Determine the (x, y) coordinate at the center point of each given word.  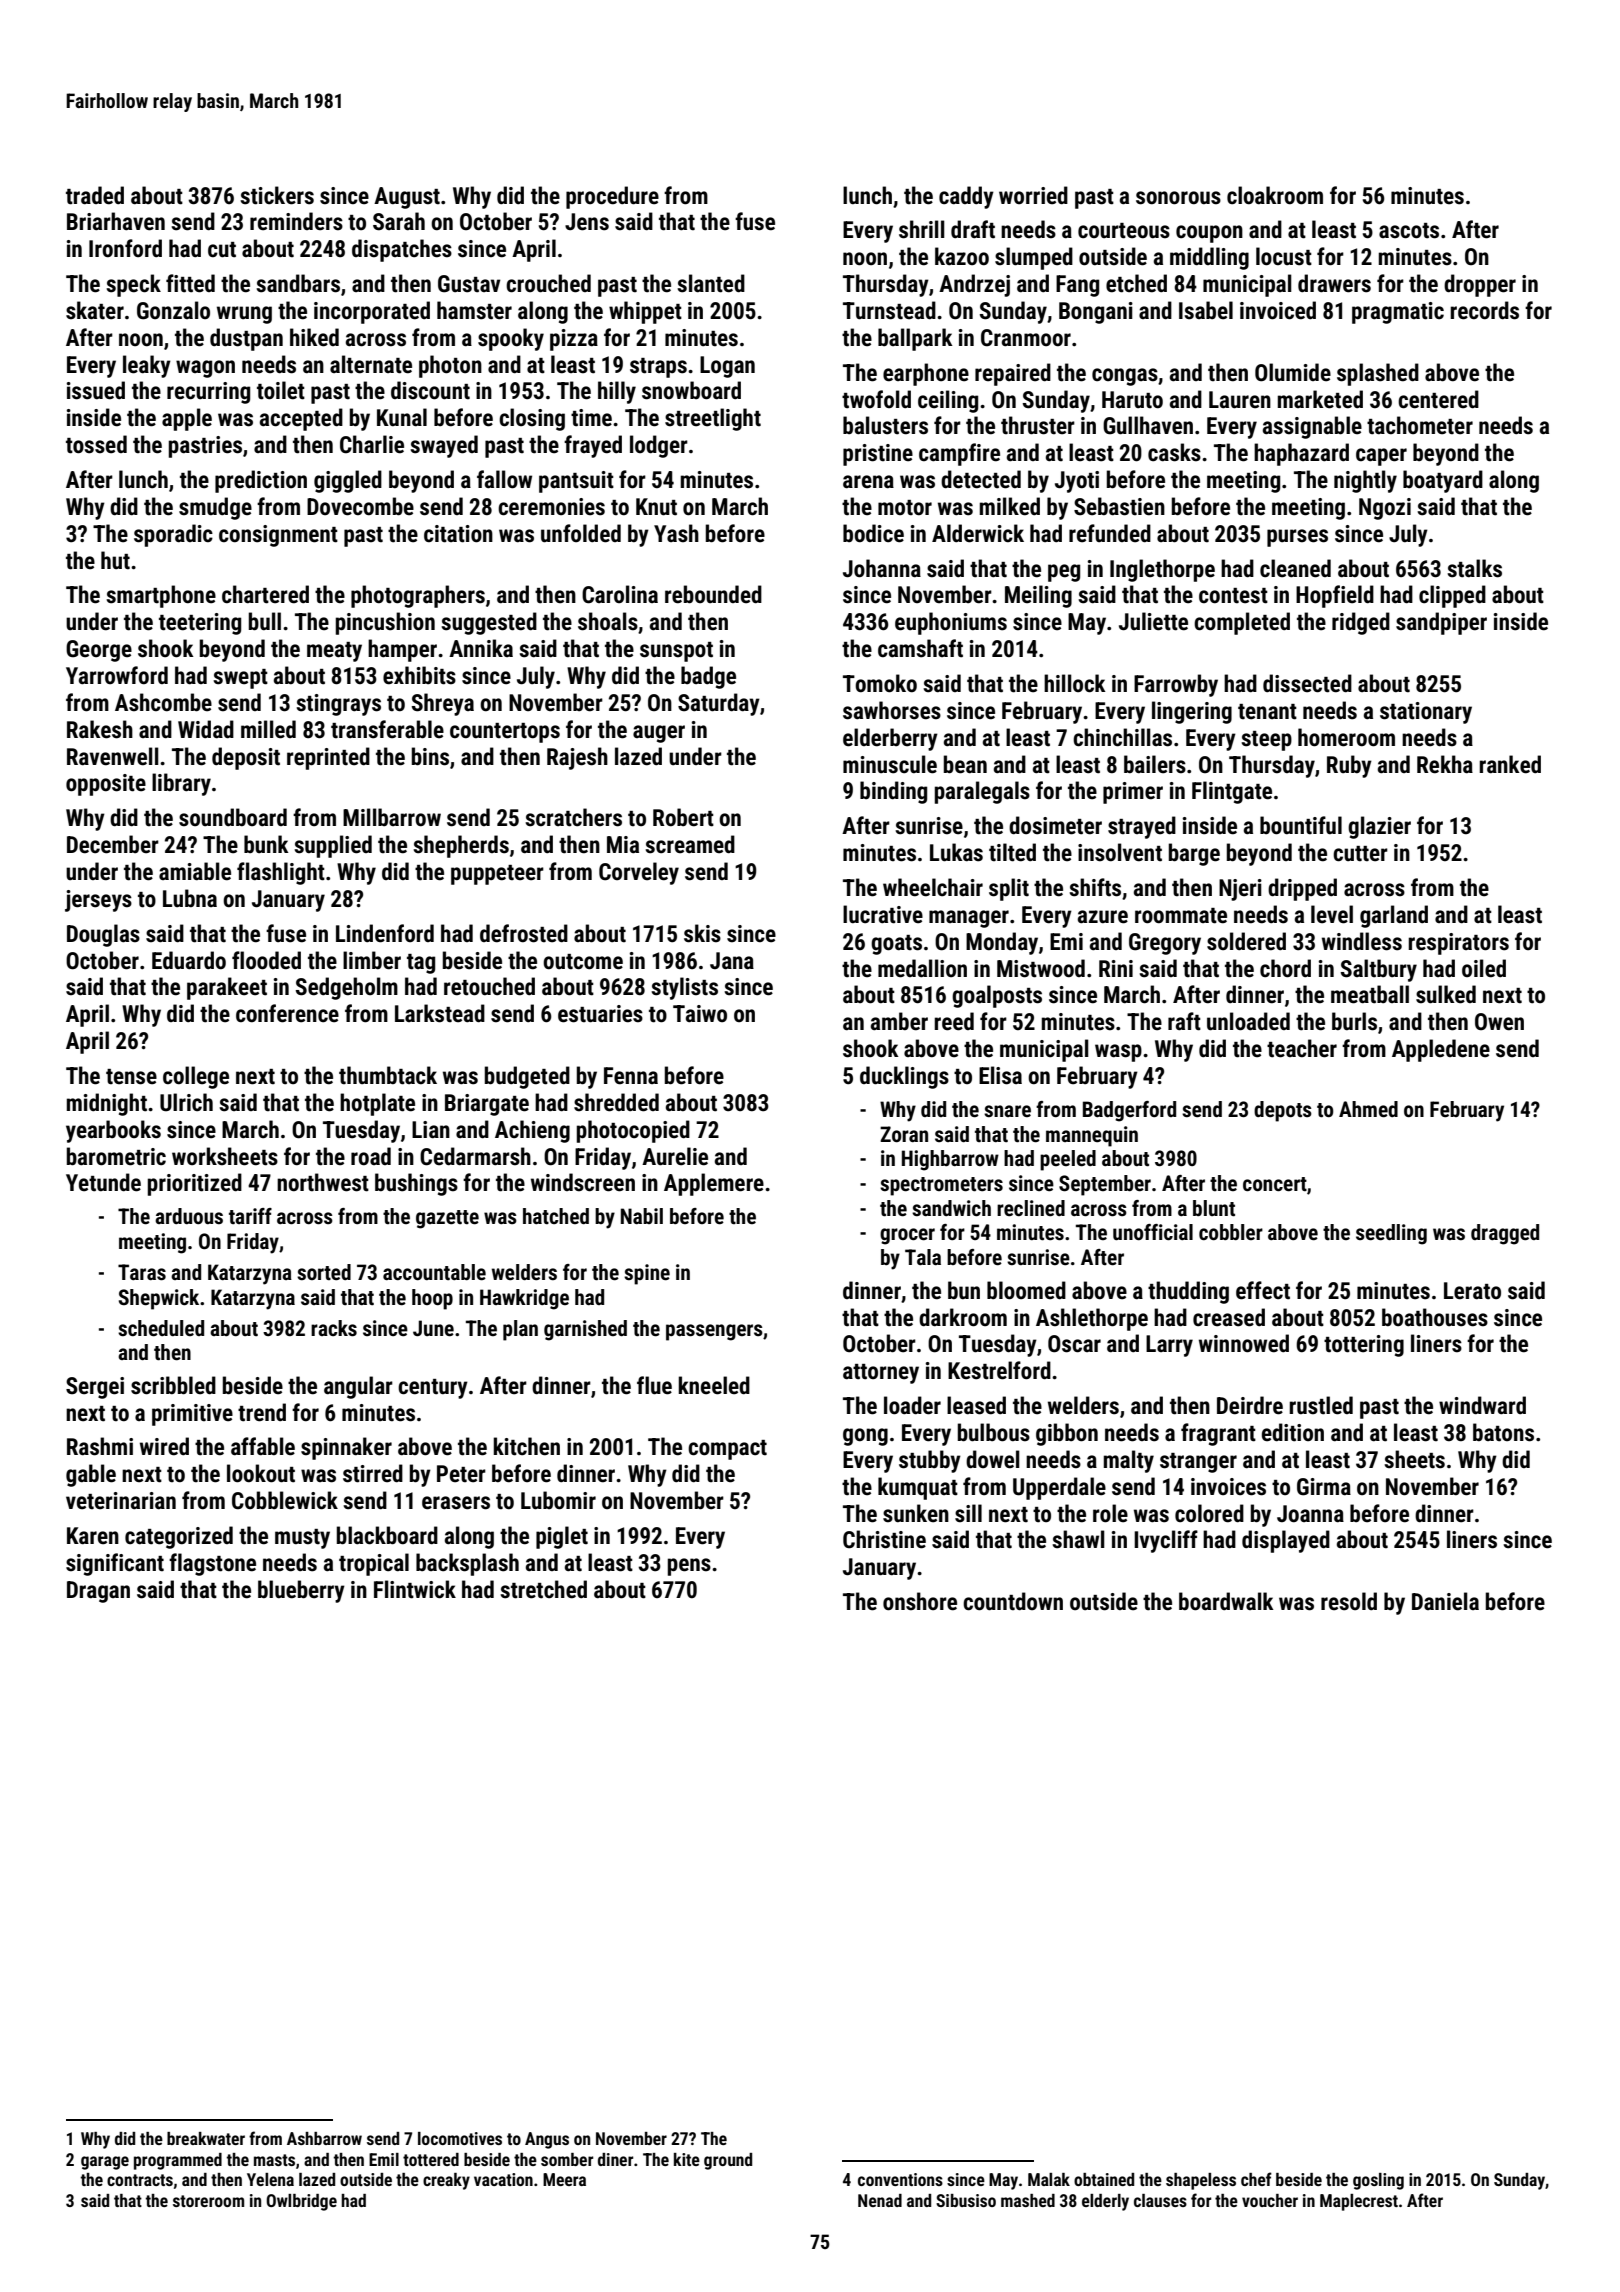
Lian (431, 1130)
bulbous (994, 1432)
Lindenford (385, 933)
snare (1007, 1111)
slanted (711, 283)
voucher (1270, 2200)
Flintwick (415, 1589)
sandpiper (1441, 623)
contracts (140, 2180)
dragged (1505, 1234)
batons (1503, 1432)
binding (893, 792)
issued (96, 390)
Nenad (880, 2200)
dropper (1480, 285)
